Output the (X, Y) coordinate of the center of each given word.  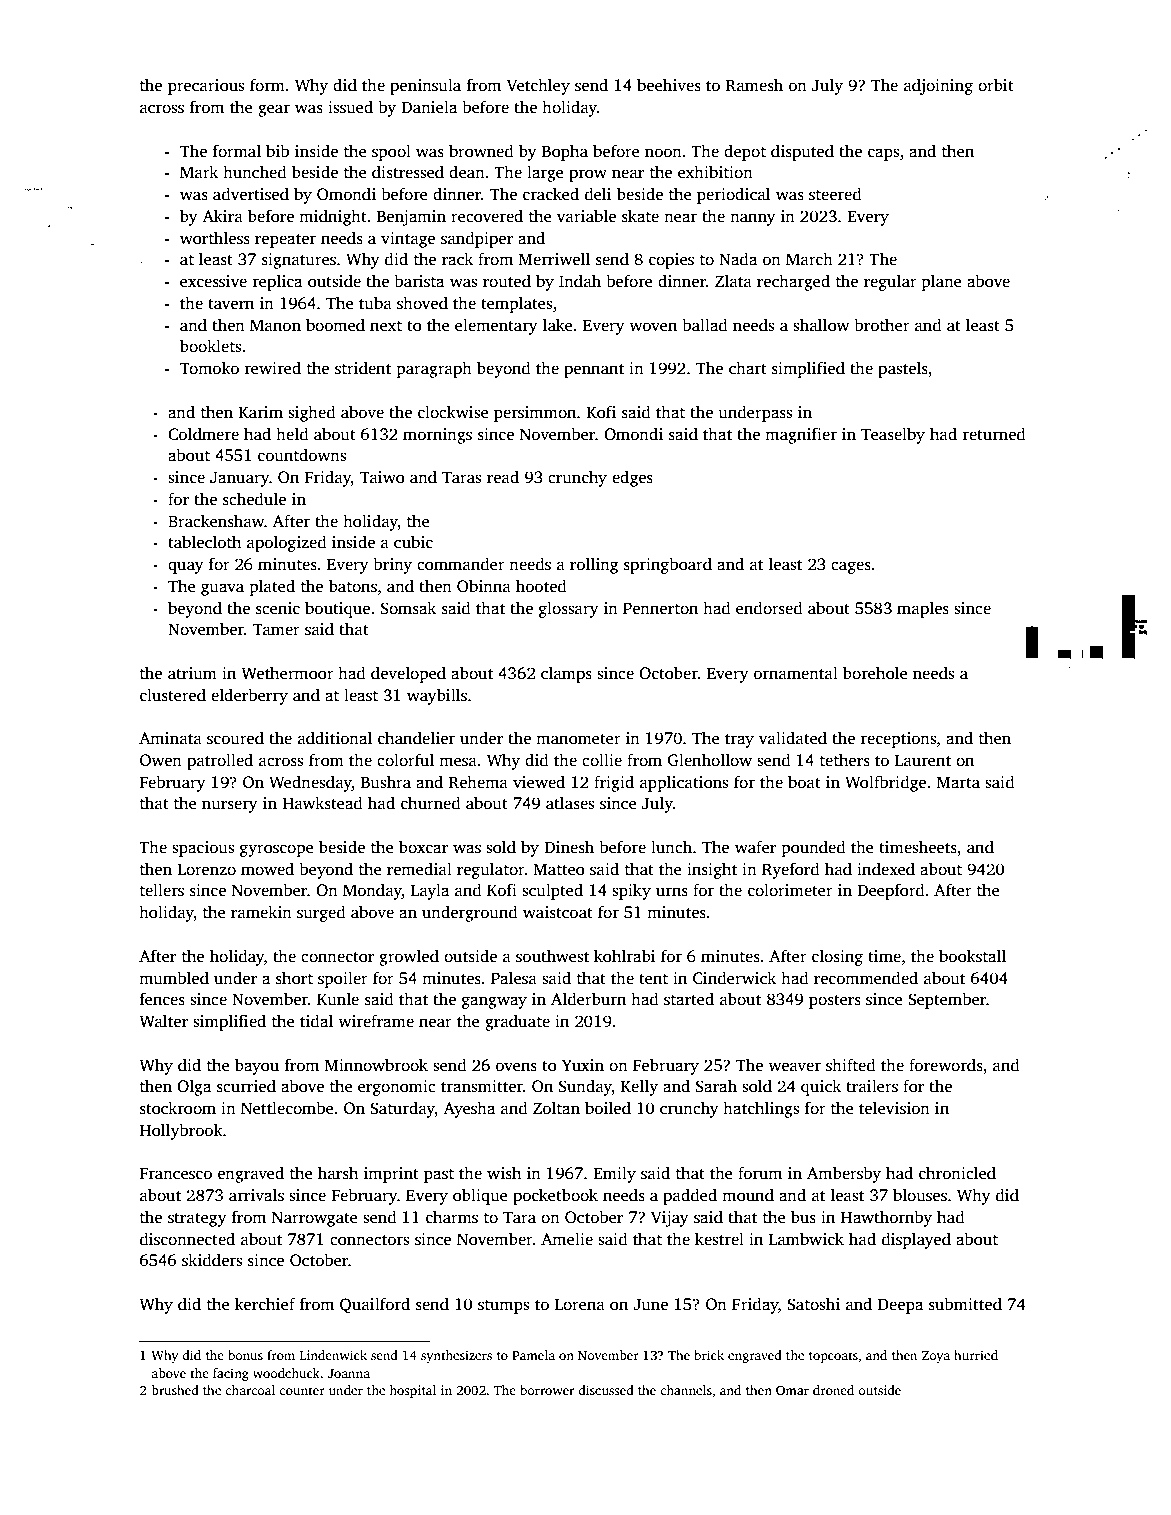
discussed (606, 1390)
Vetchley (538, 86)
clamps (566, 674)
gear (274, 110)
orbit (996, 85)
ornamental (796, 673)
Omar (792, 1390)
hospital (412, 1391)
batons (353, 586)
